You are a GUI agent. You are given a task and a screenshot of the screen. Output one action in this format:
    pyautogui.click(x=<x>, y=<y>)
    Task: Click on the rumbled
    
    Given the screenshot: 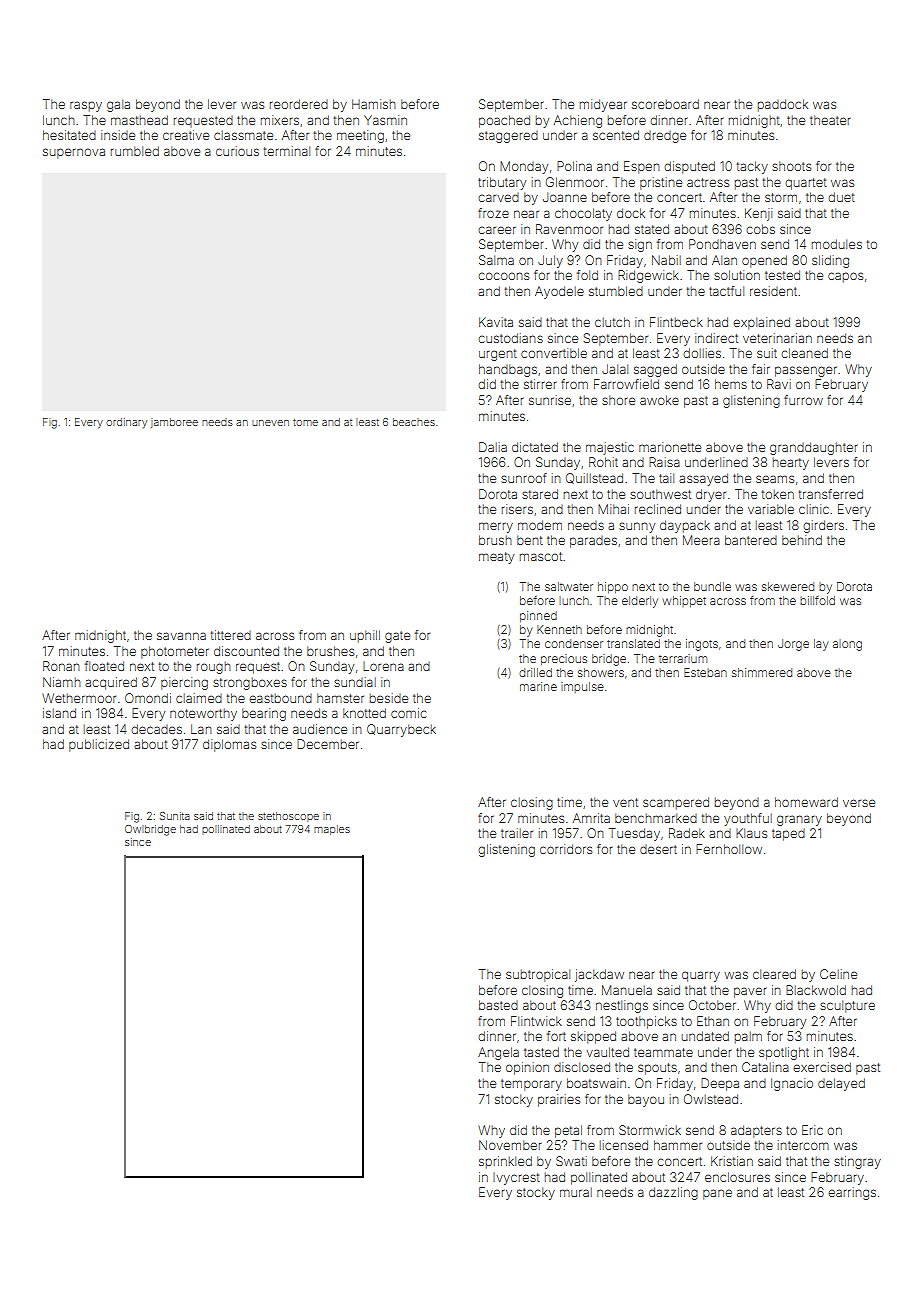 What is the action you would take?
    pyautogui.click(x=135, y=151)
